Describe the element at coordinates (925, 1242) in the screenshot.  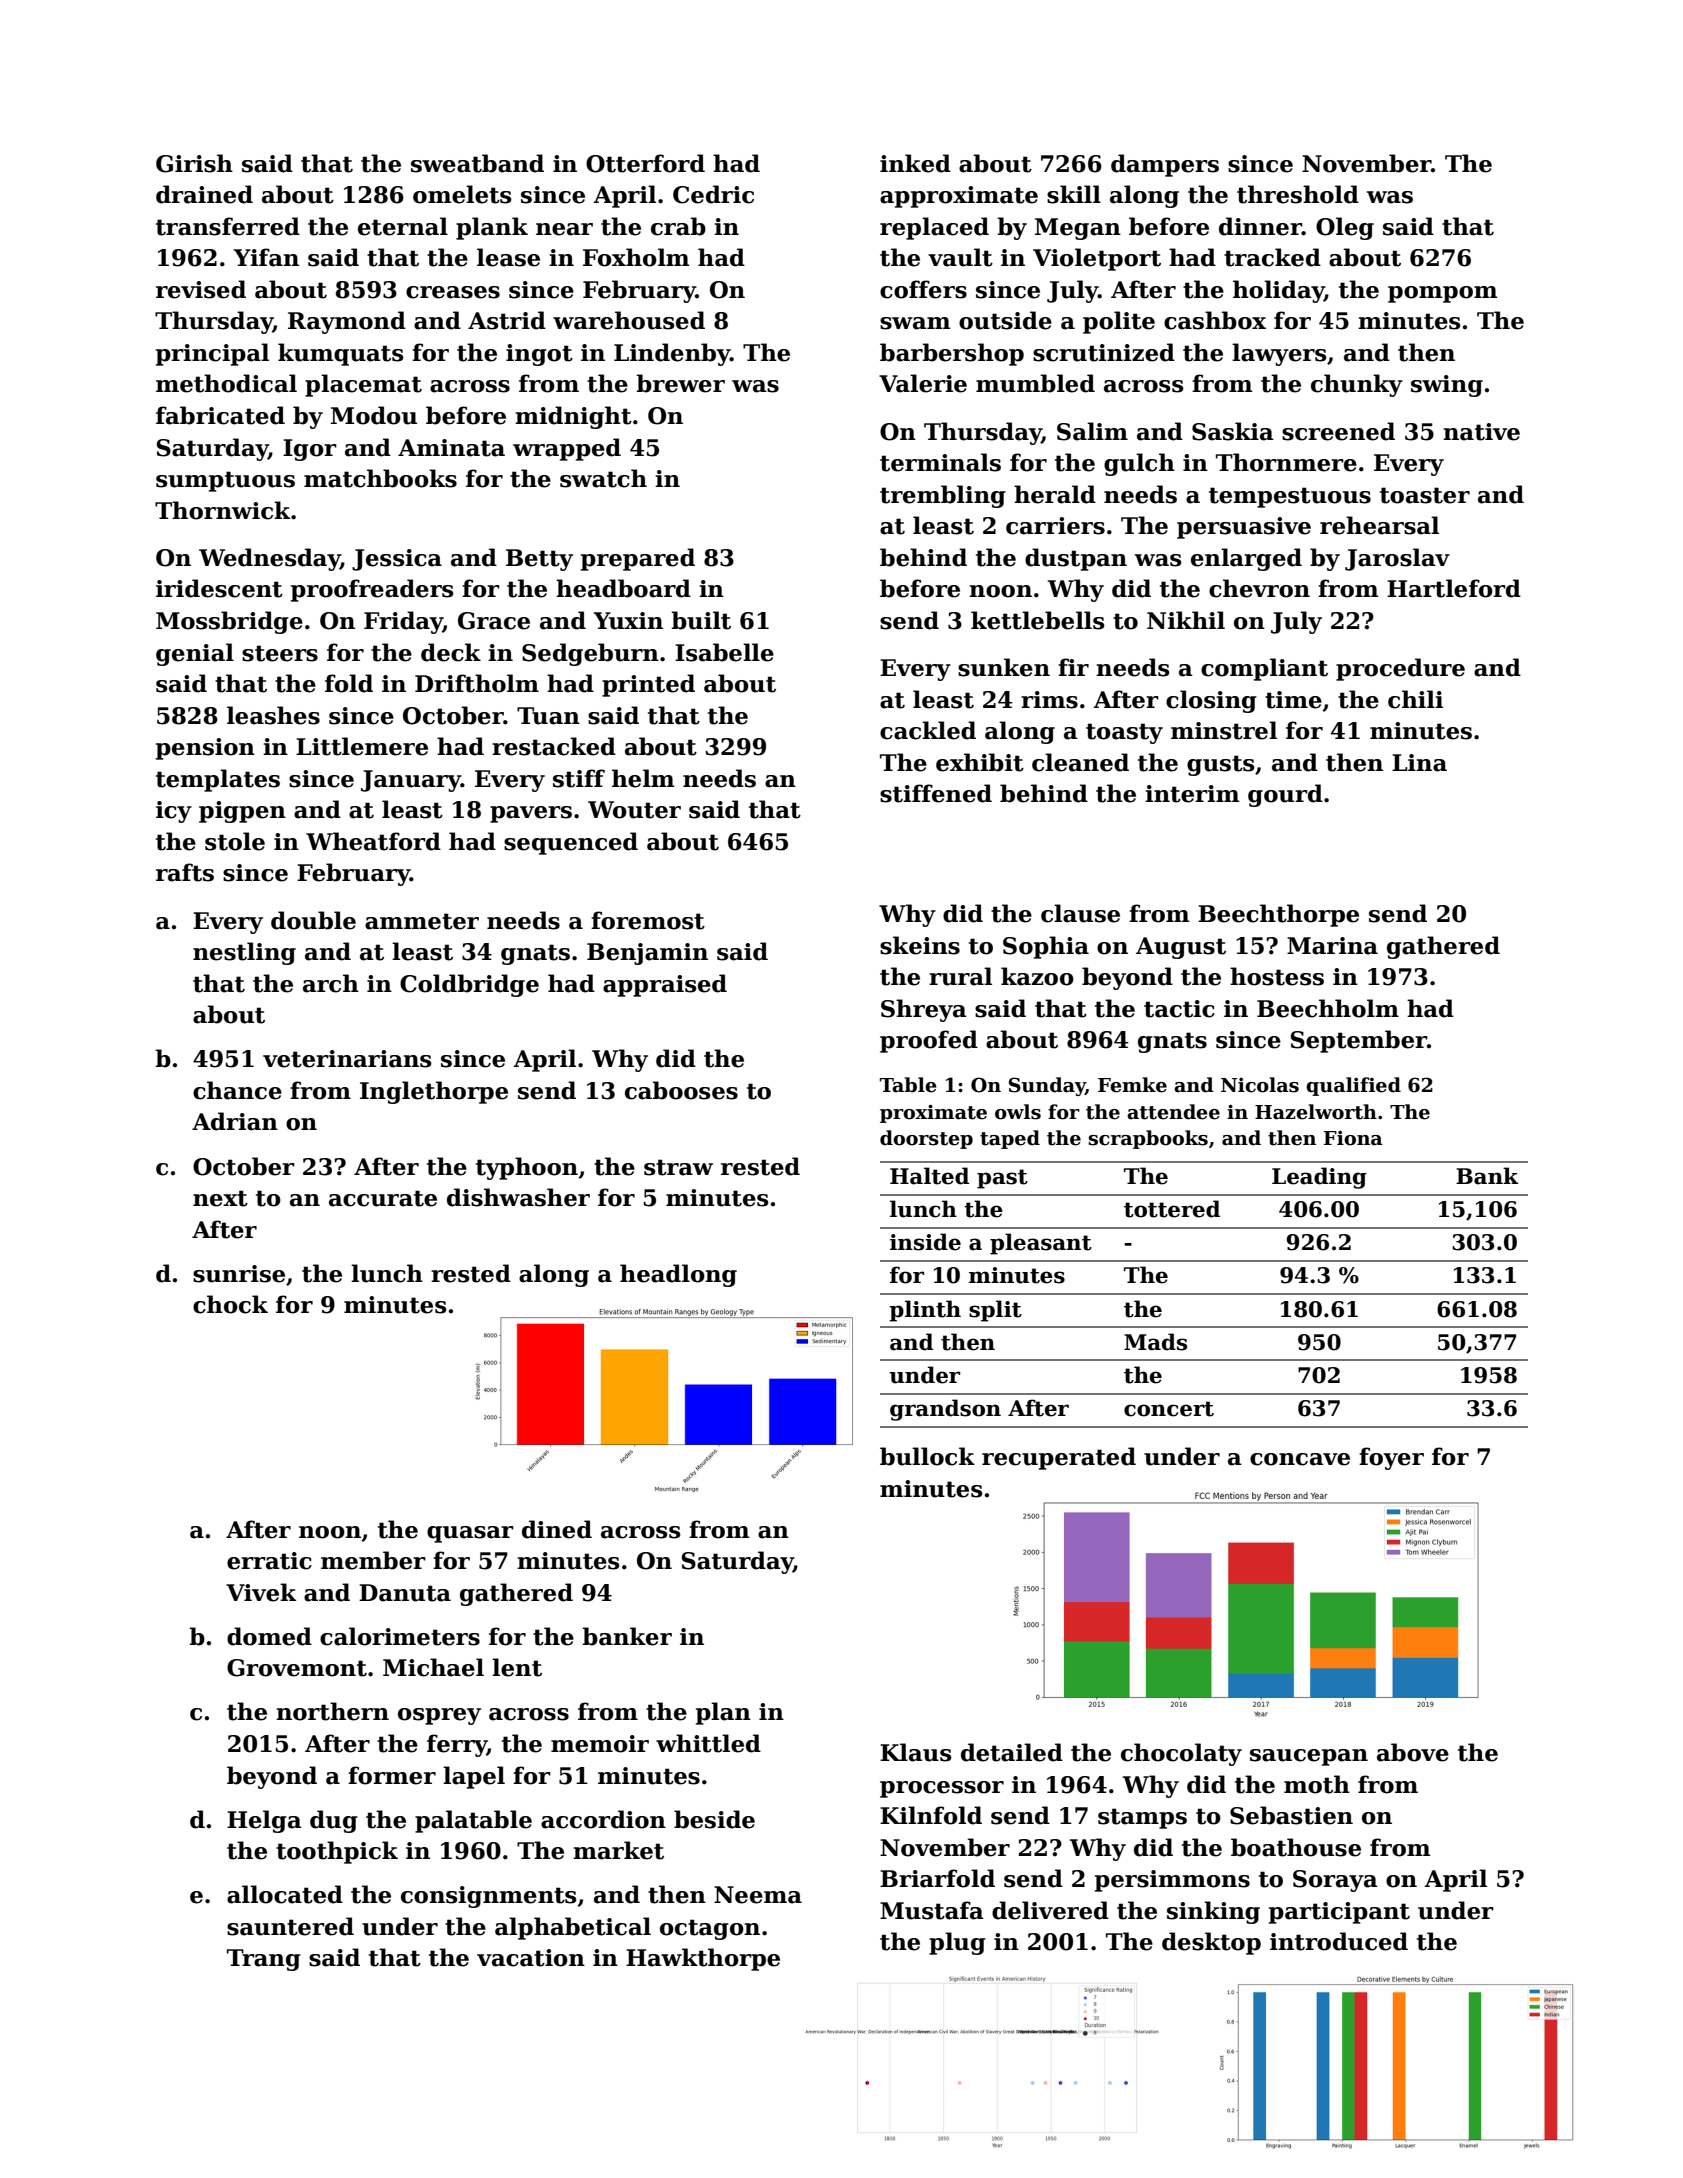
I see `inside` at that location.
